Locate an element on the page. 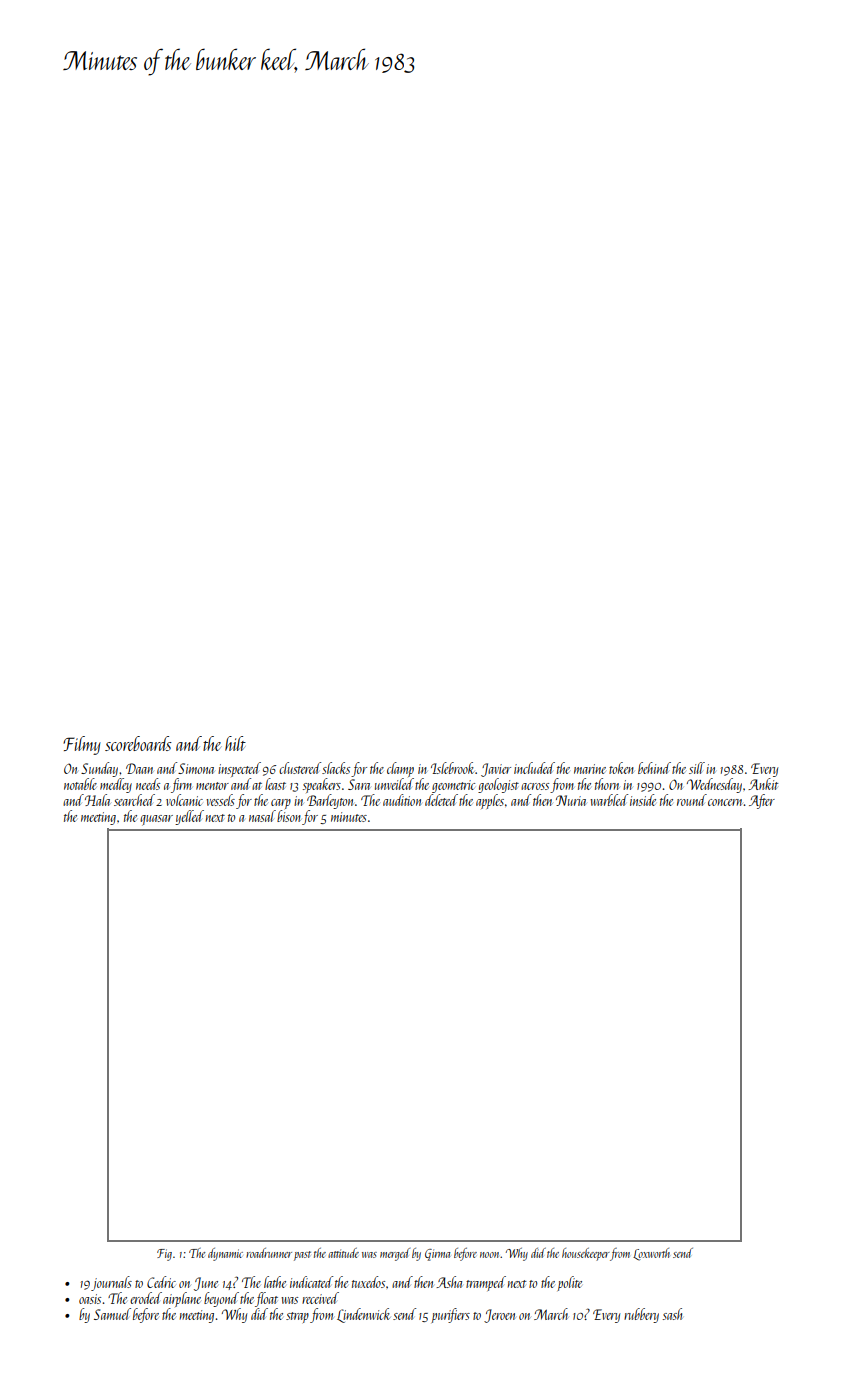  Samuel is located at coordinates (112, 1314).
